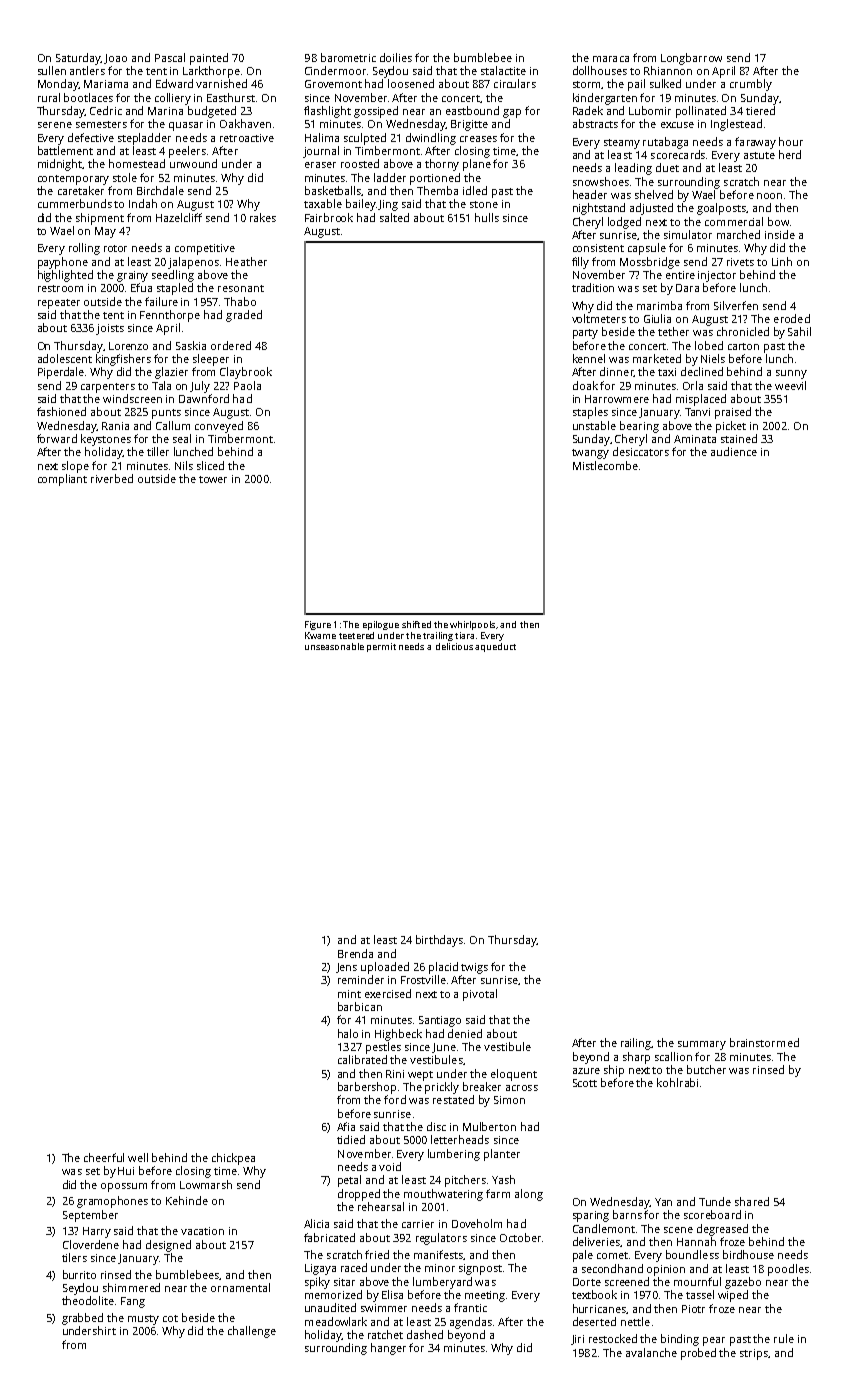  I want to click on audience, so click(734, 451).
